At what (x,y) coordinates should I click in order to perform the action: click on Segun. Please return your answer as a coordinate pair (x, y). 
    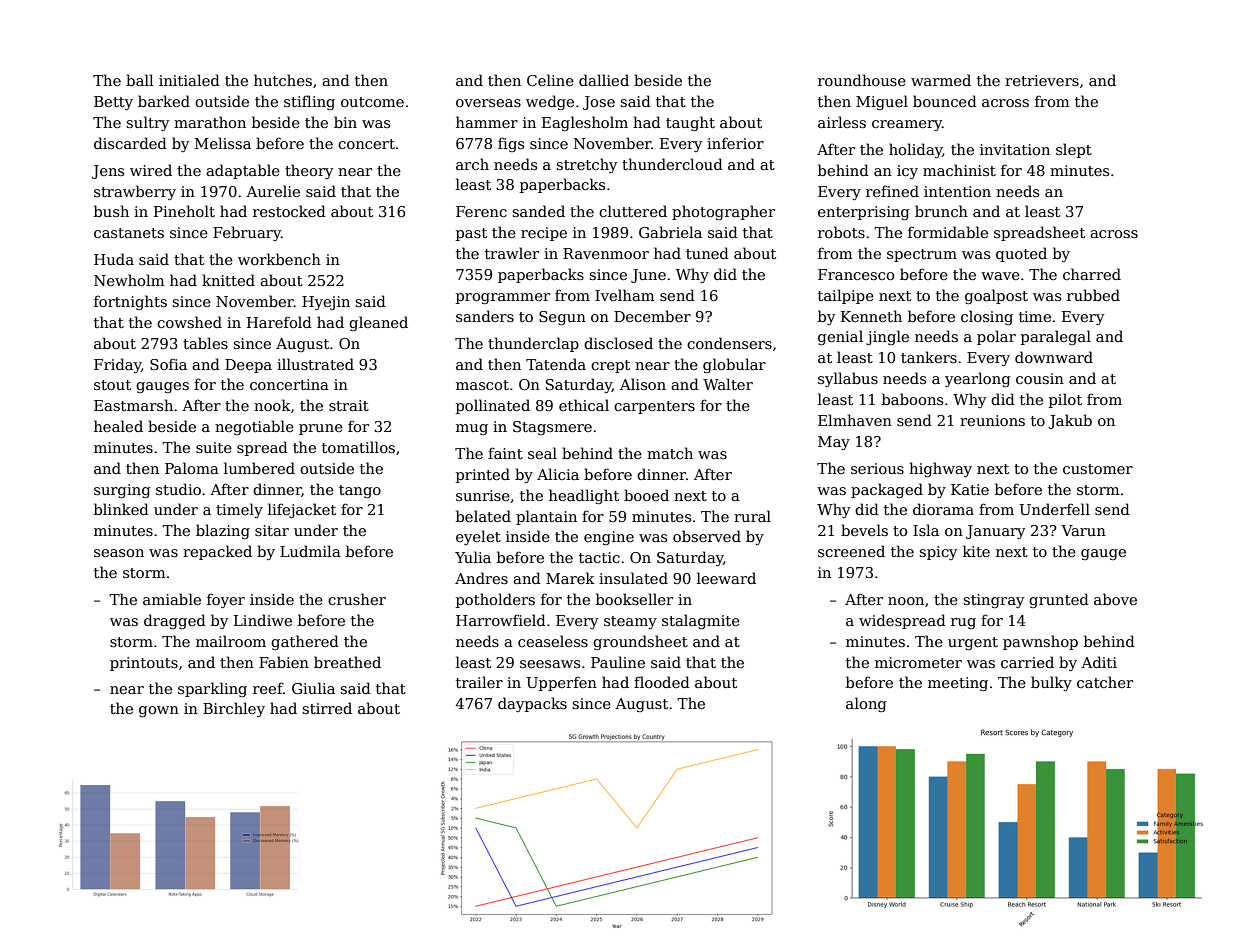
    Looking at the image, I should click on (562, 318).
